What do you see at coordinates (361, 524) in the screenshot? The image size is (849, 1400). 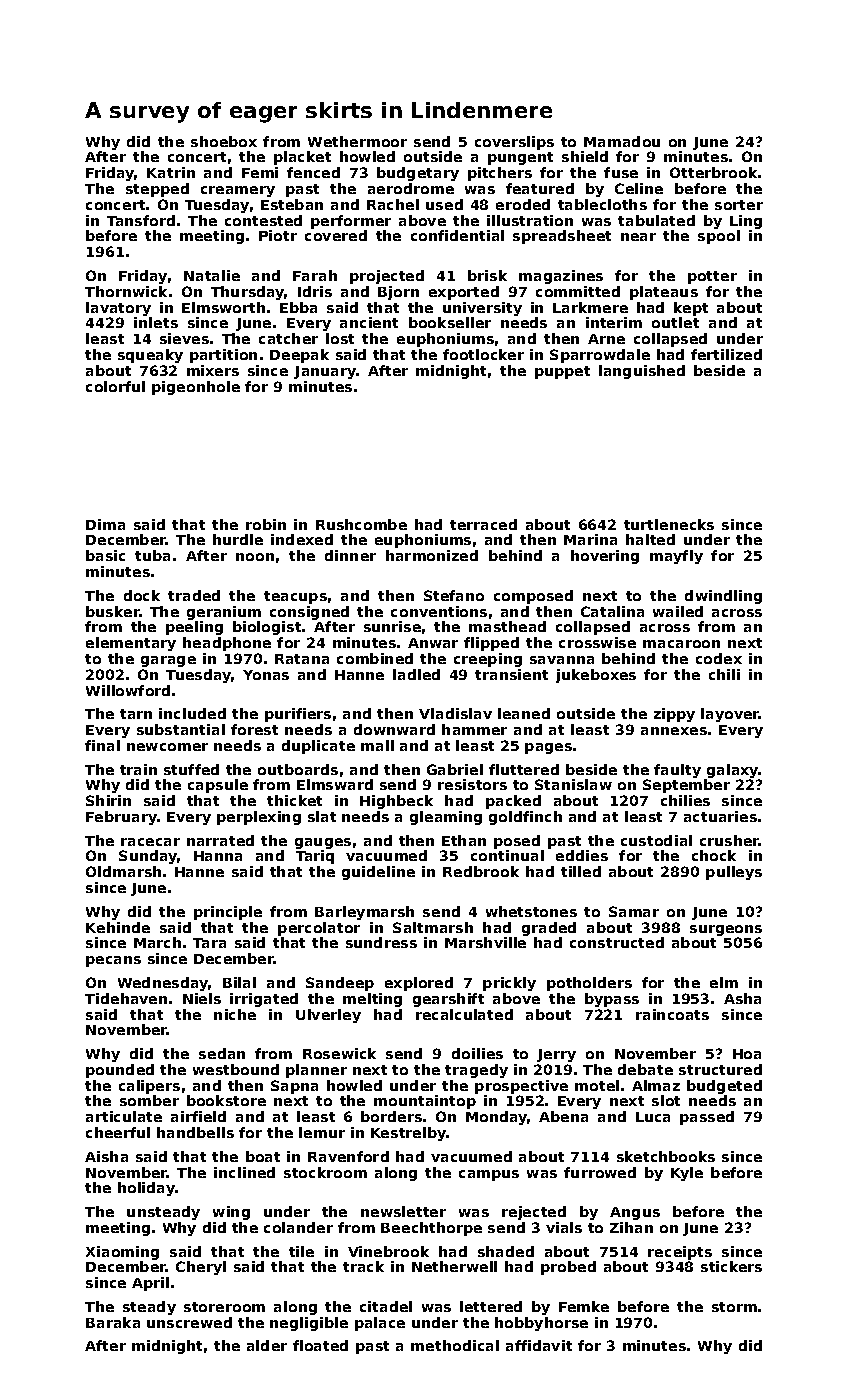 I see `Rushcombe` at bounding box center [361, 524].
